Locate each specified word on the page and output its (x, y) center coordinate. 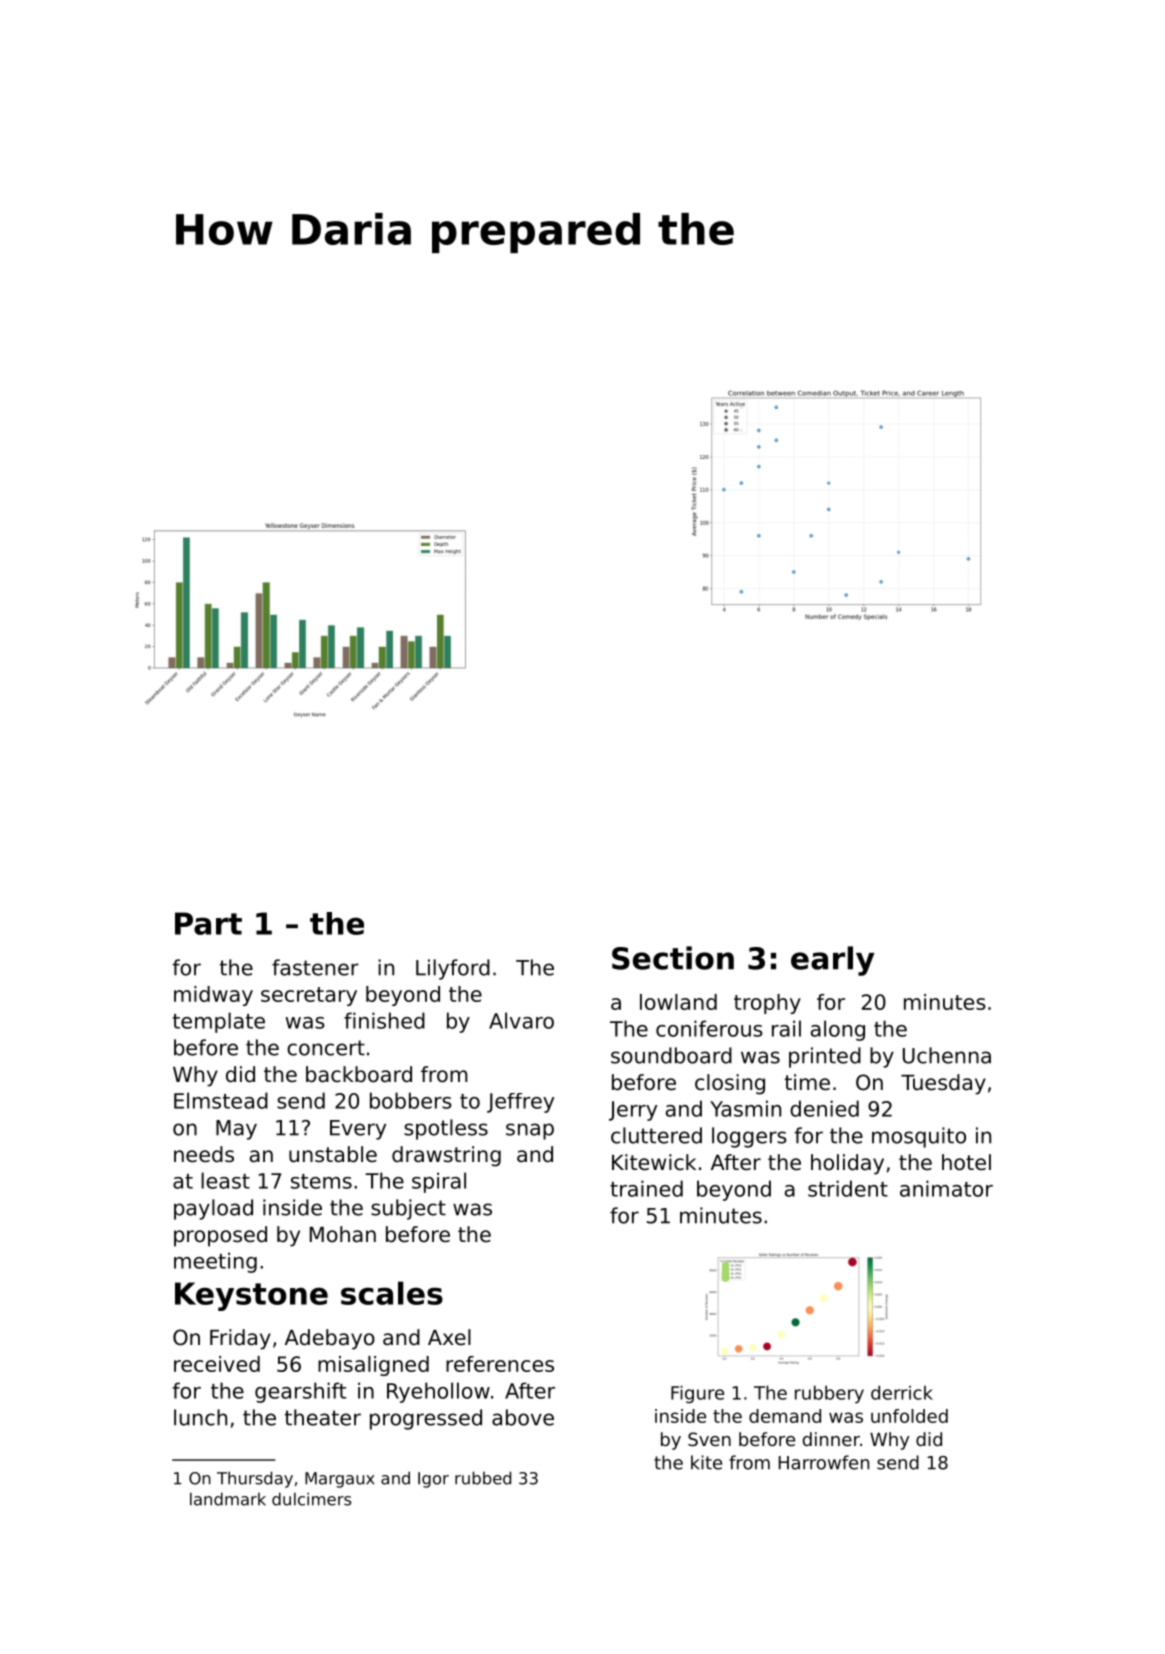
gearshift (300, 1392)
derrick (902, 1392)
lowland (678, 1002)
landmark (228, 1499)
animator (946, 1188)
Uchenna (947, 1055)
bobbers (411, 1100)
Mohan (343, 1234)
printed (825, 1057)
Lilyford (453, 969)
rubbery (829, 1394)
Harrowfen (824, 1462)
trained (646, 1188)
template (219, 1022)
